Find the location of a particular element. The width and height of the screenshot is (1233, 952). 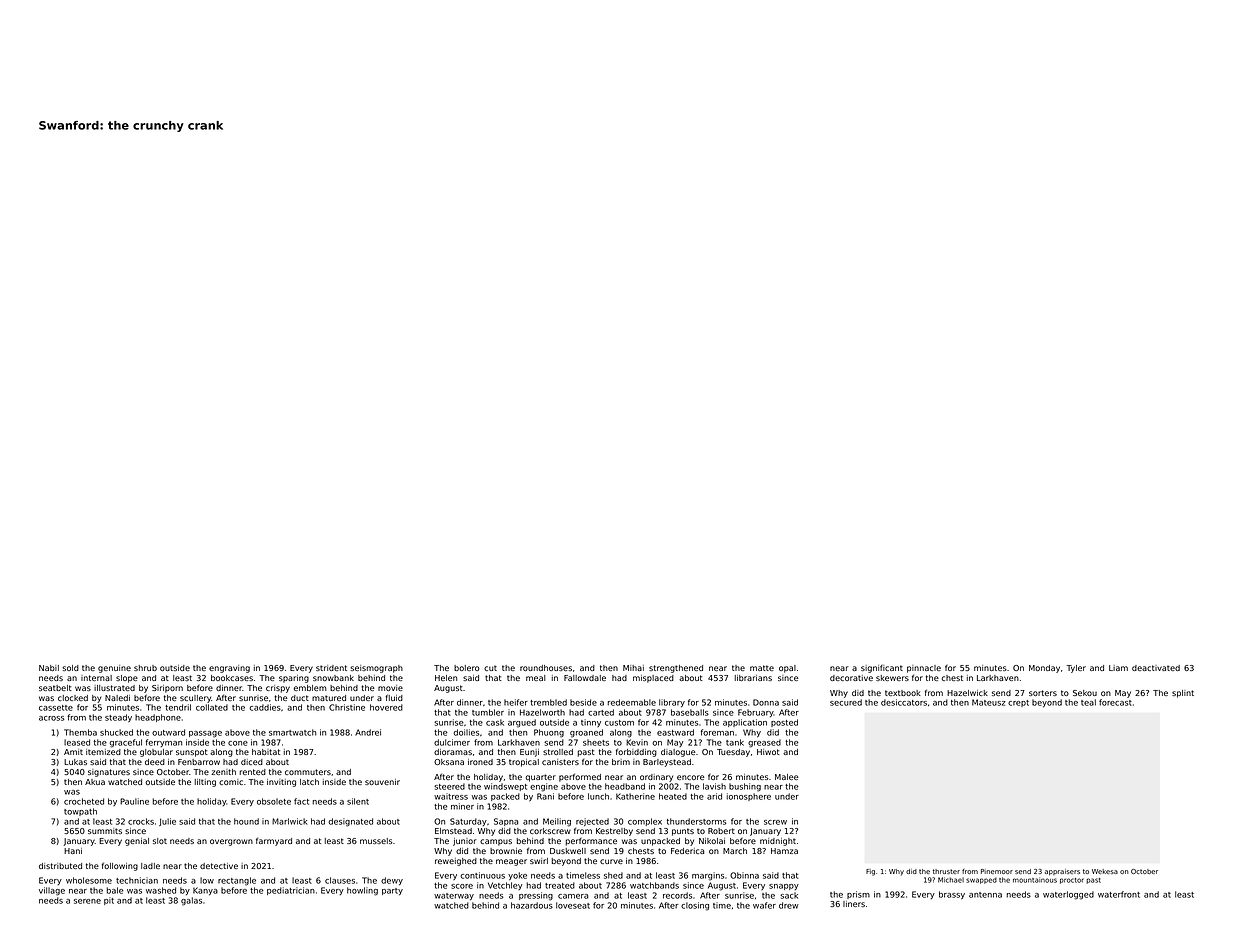

serene is located at coordinates (87, 901).
